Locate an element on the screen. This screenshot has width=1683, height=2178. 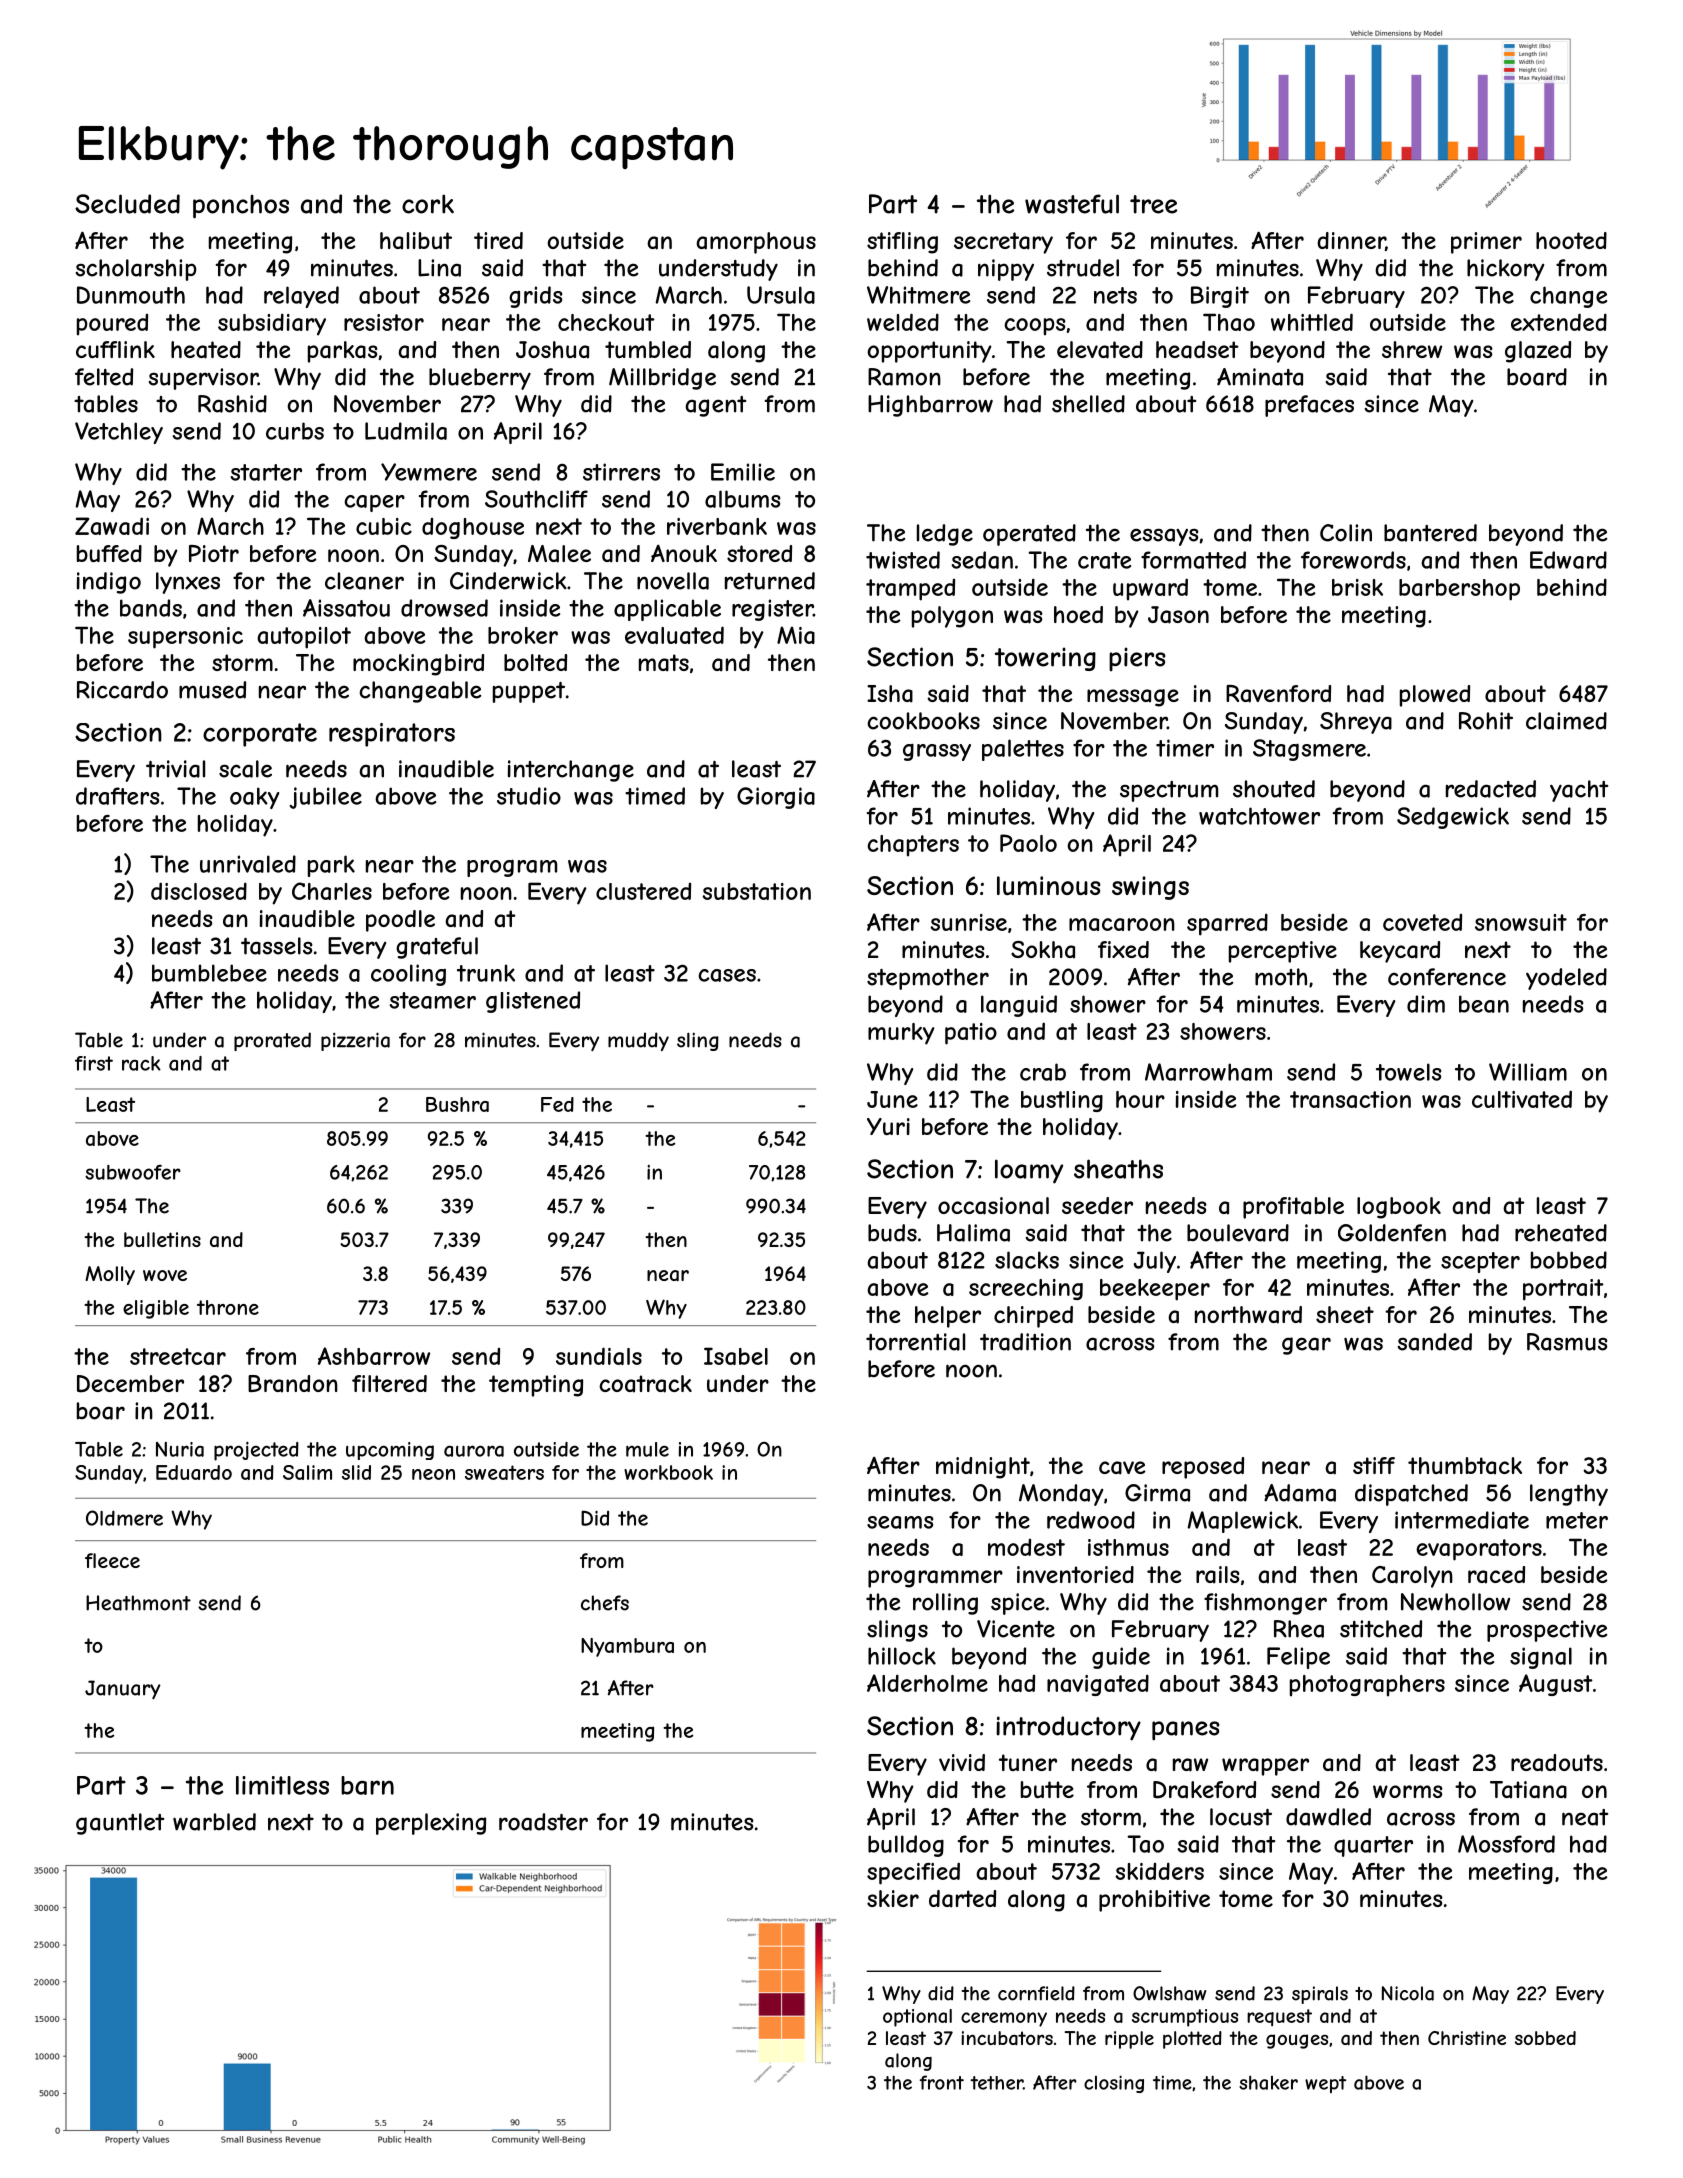
watchtower is located at coordinates (1259, 816).
